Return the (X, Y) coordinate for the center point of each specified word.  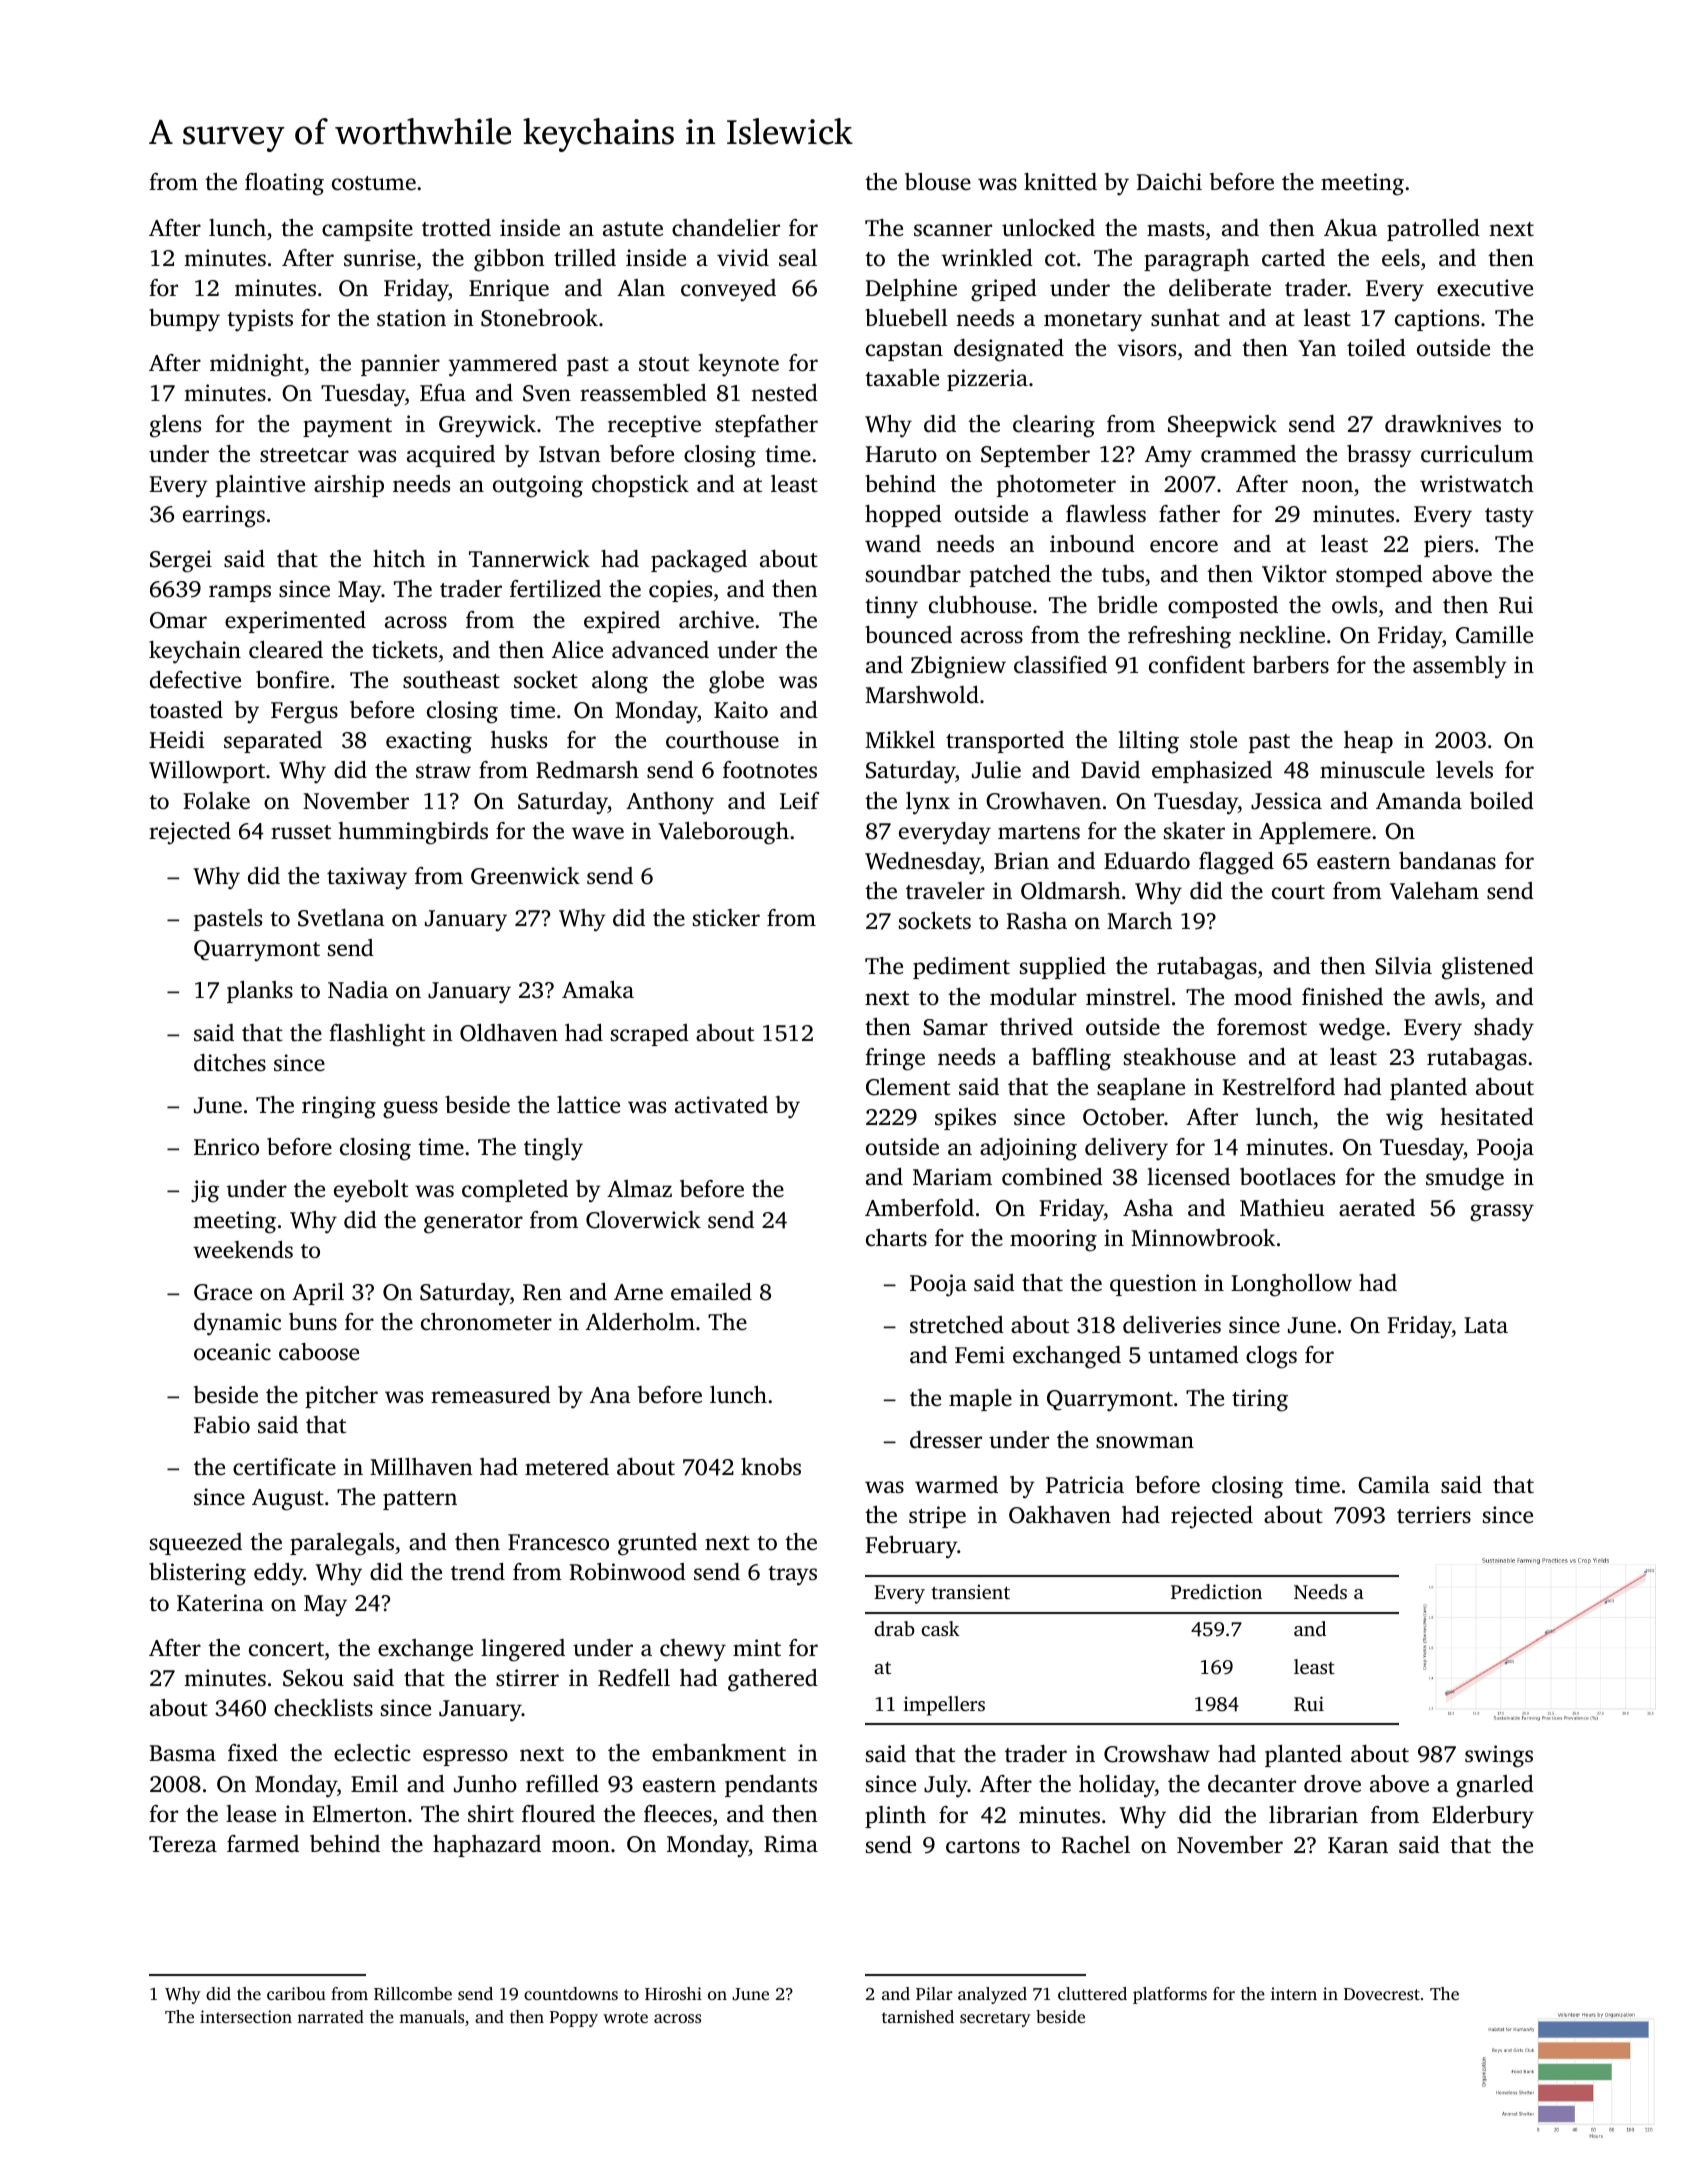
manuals (431, 2016)
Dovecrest (1382, 1994)
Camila (1394, 1485)
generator (473, 1224)
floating (284, 184)
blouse (938, 182)
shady (1504, 1029)
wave (598, 833)
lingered (523, 1650)
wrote (625, 2017)
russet (301, 832)
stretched (957, 1325)
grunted (657, 1544)
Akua (1350, 228)
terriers (1434, 1515)
